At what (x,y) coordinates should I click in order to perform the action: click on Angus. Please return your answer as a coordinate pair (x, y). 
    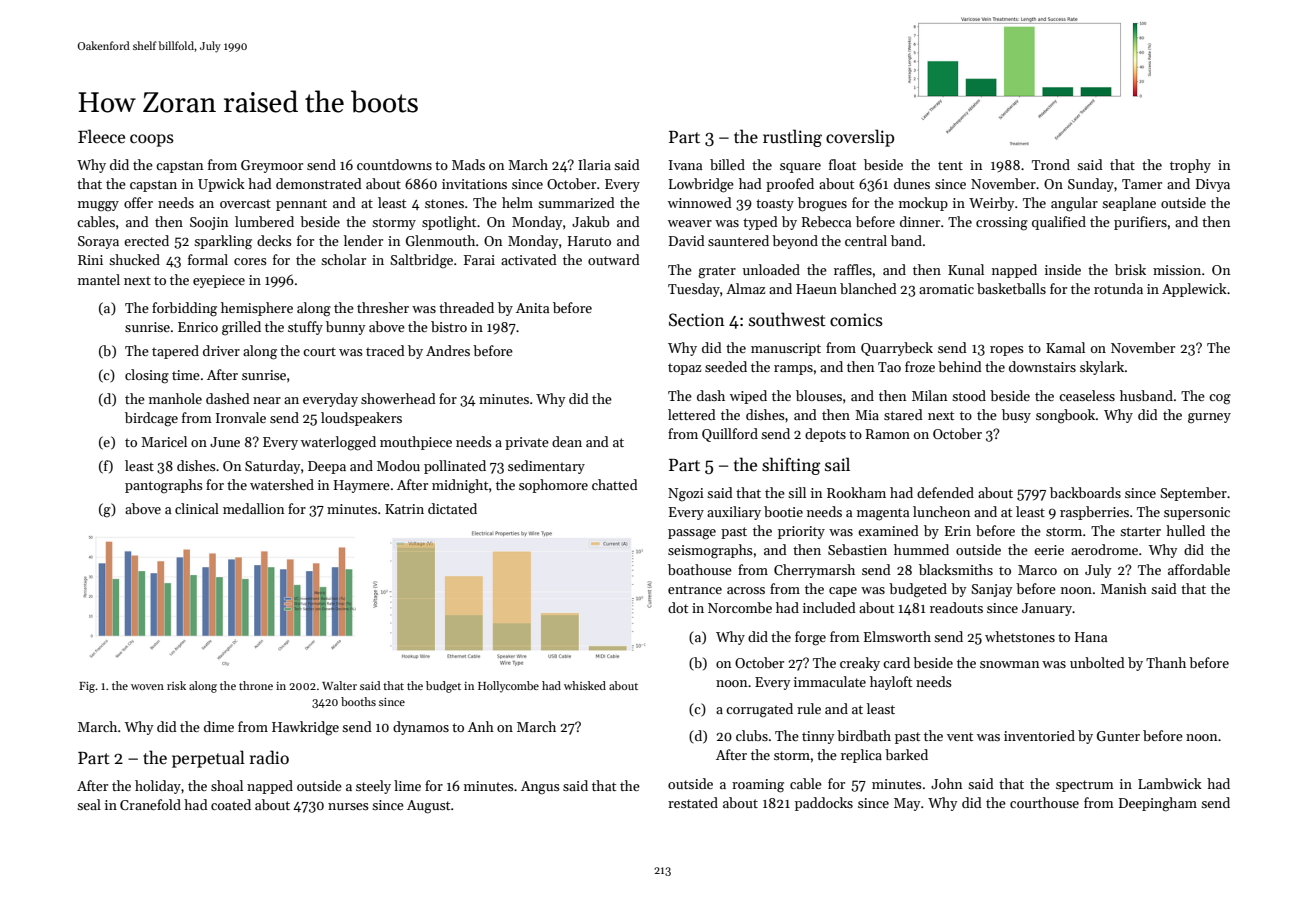
    Looking at the image, I should click on (540, 788).
